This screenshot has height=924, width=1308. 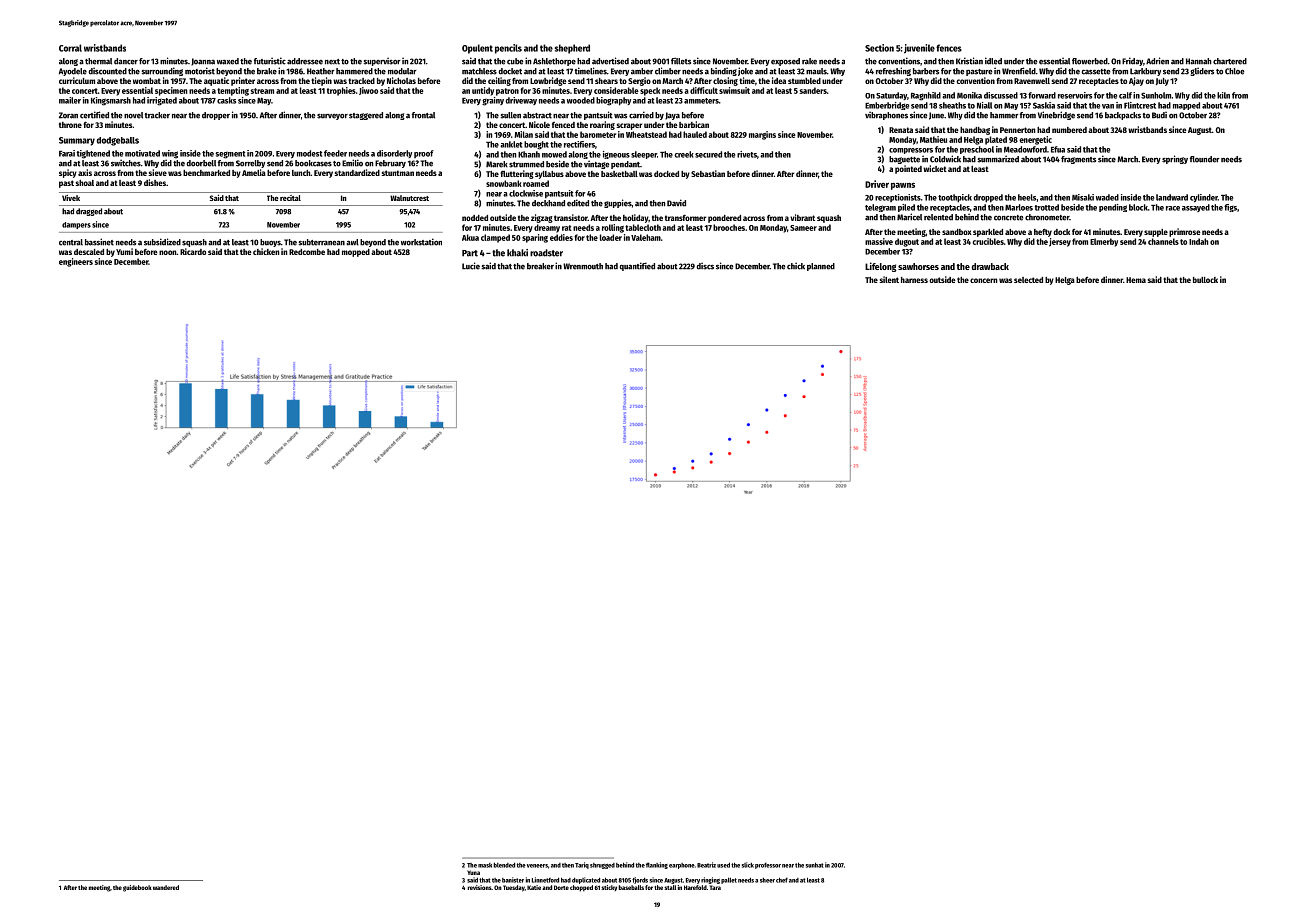 I want to click on sunhat, so click(x=815, y=865).
